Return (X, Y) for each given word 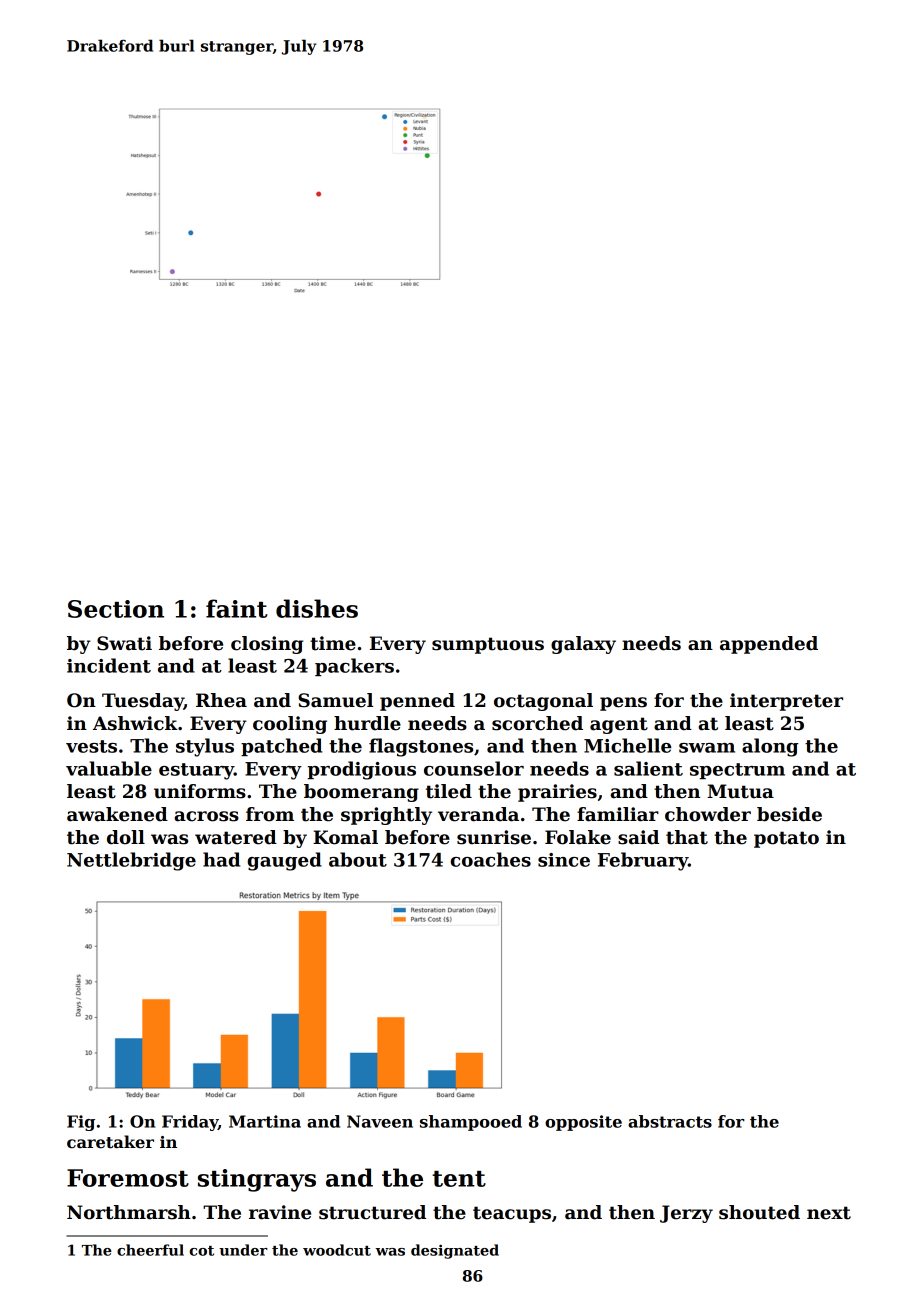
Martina (265, 1121)
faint (237, 608)
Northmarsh (129, 1212)
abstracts (670, 1121)
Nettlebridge (131, 861)
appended (769, 645)
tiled (449, 791)
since (564, 860)
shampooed (471, 1123)
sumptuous (488, 645)
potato (786, 839)
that (687, 837)
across (207, 816)
